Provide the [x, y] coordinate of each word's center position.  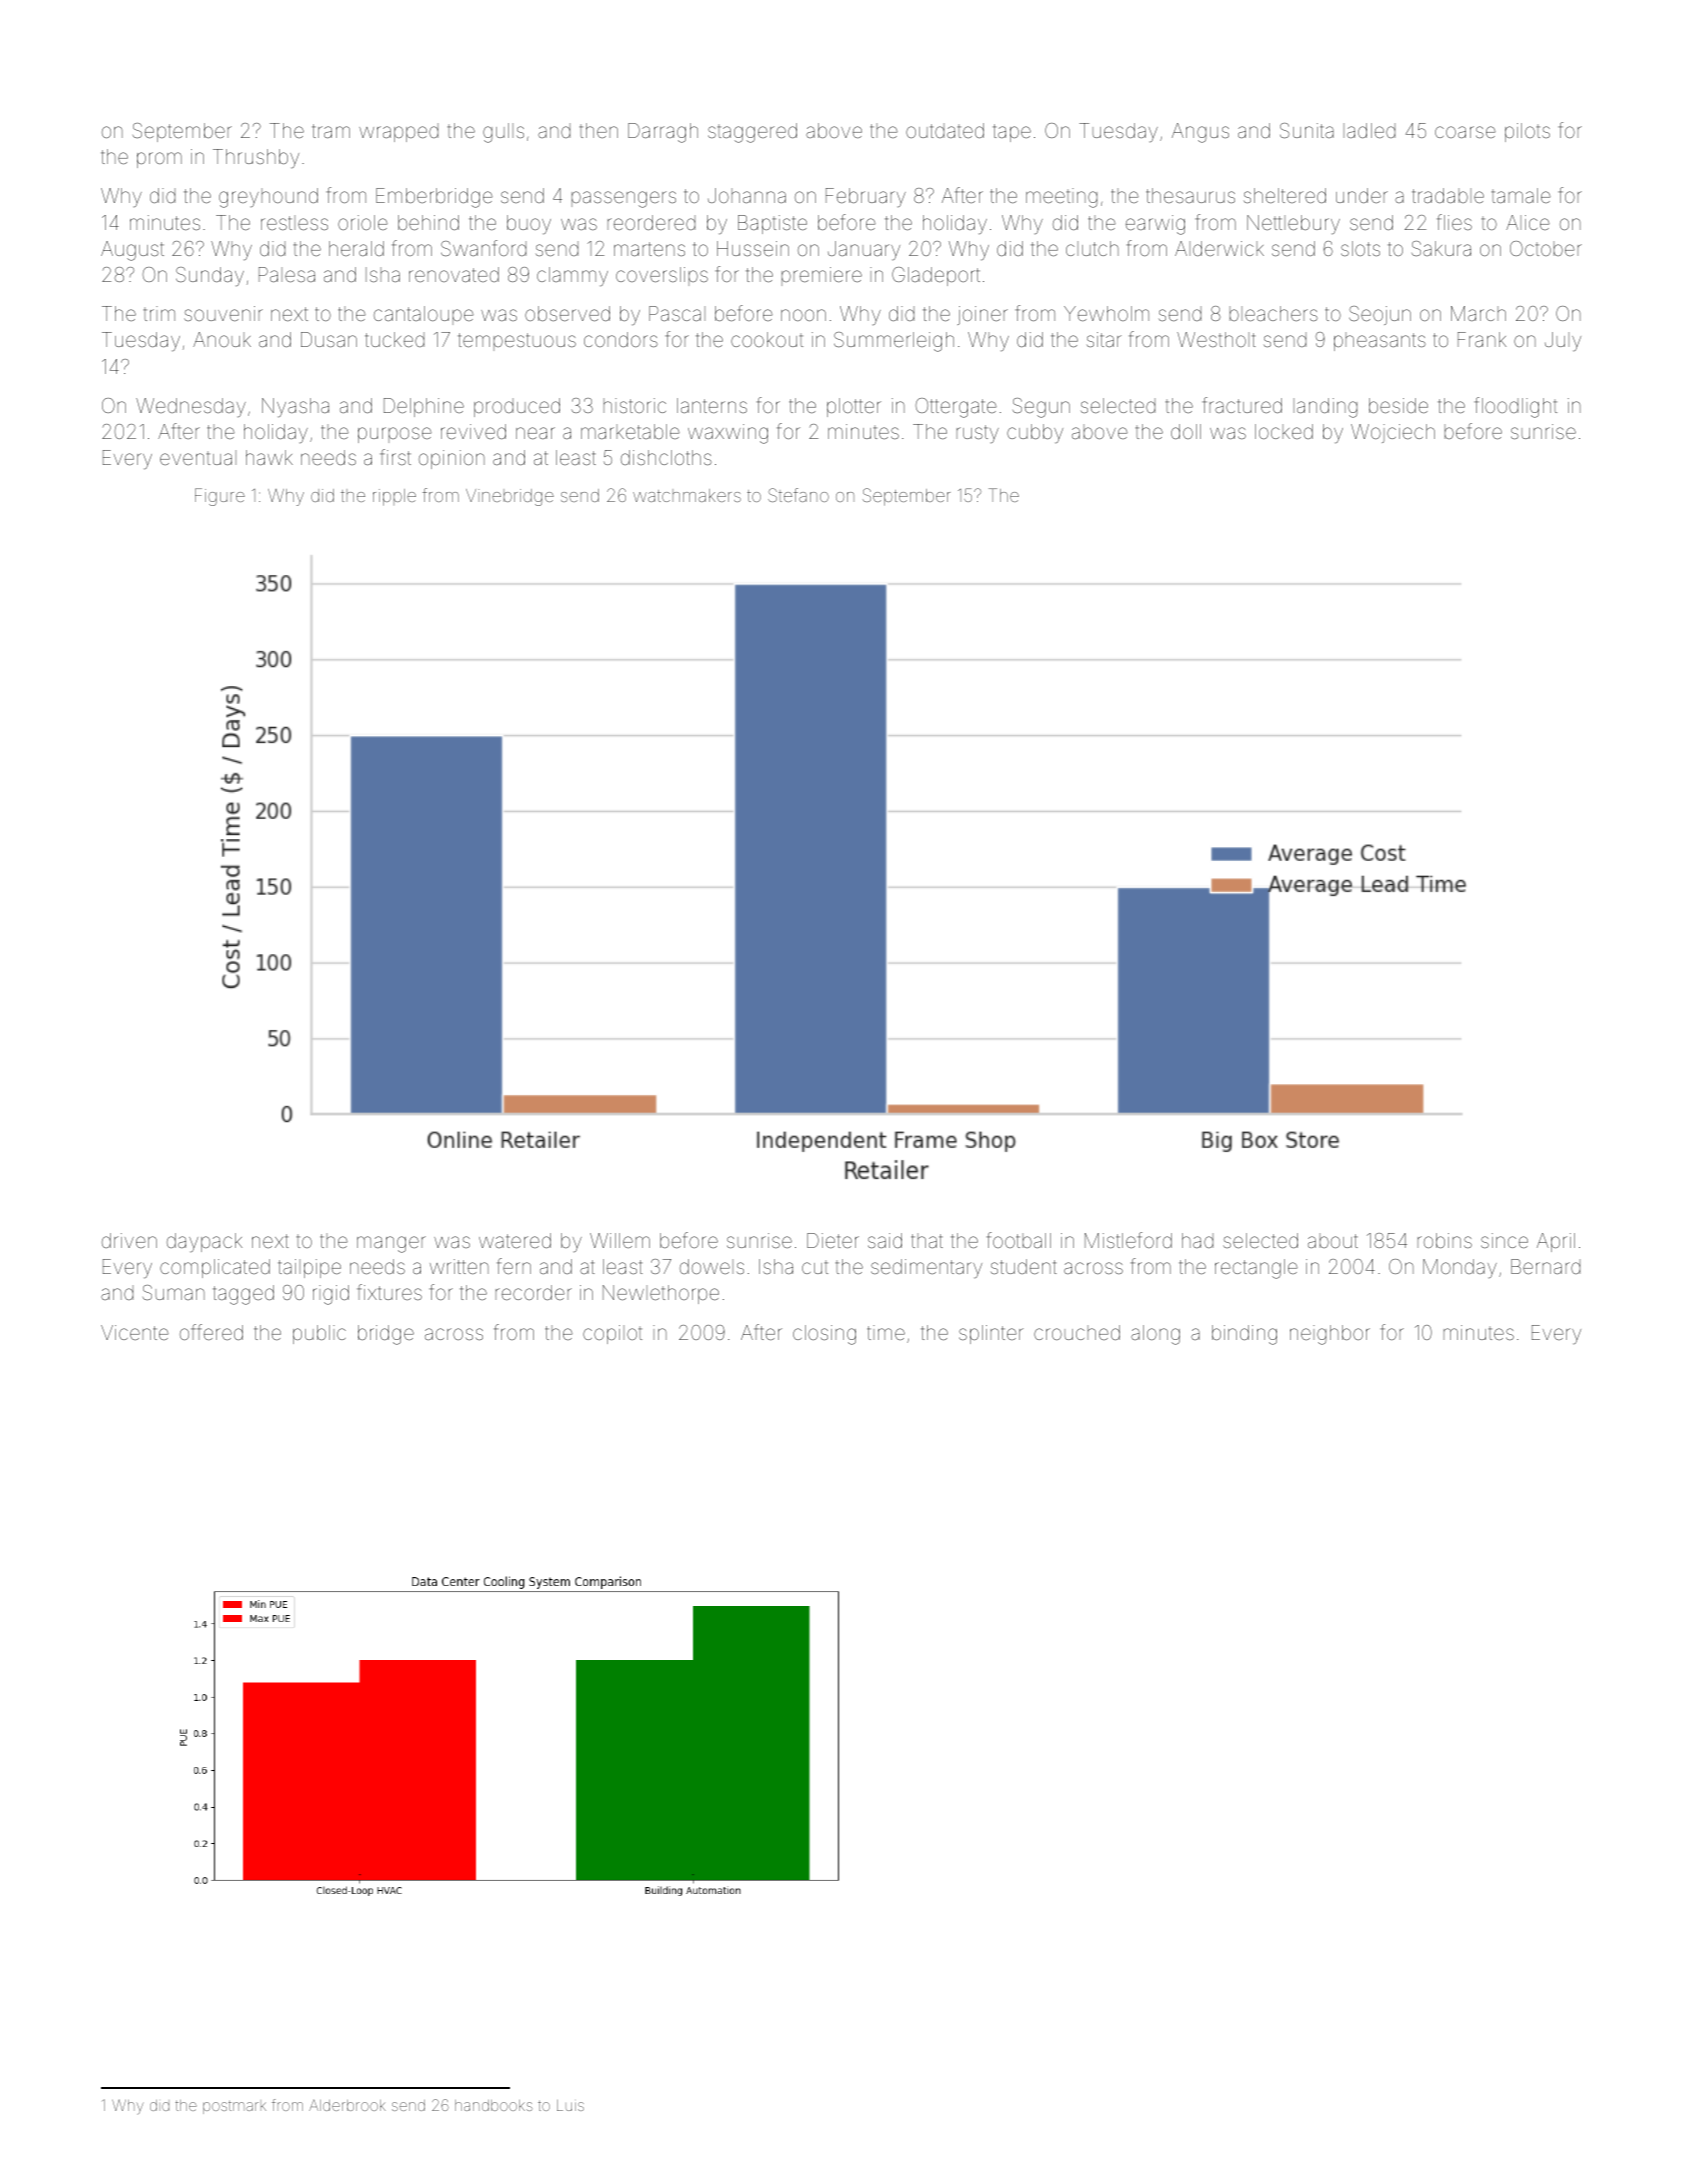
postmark [234, 2107]
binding [1244, 1335]
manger [391, 1244]
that [927, 1240]
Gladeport [936, 276]
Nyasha [295, 408]
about [1333, 1240]
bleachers [1273, 313]
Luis [570, 2105]
